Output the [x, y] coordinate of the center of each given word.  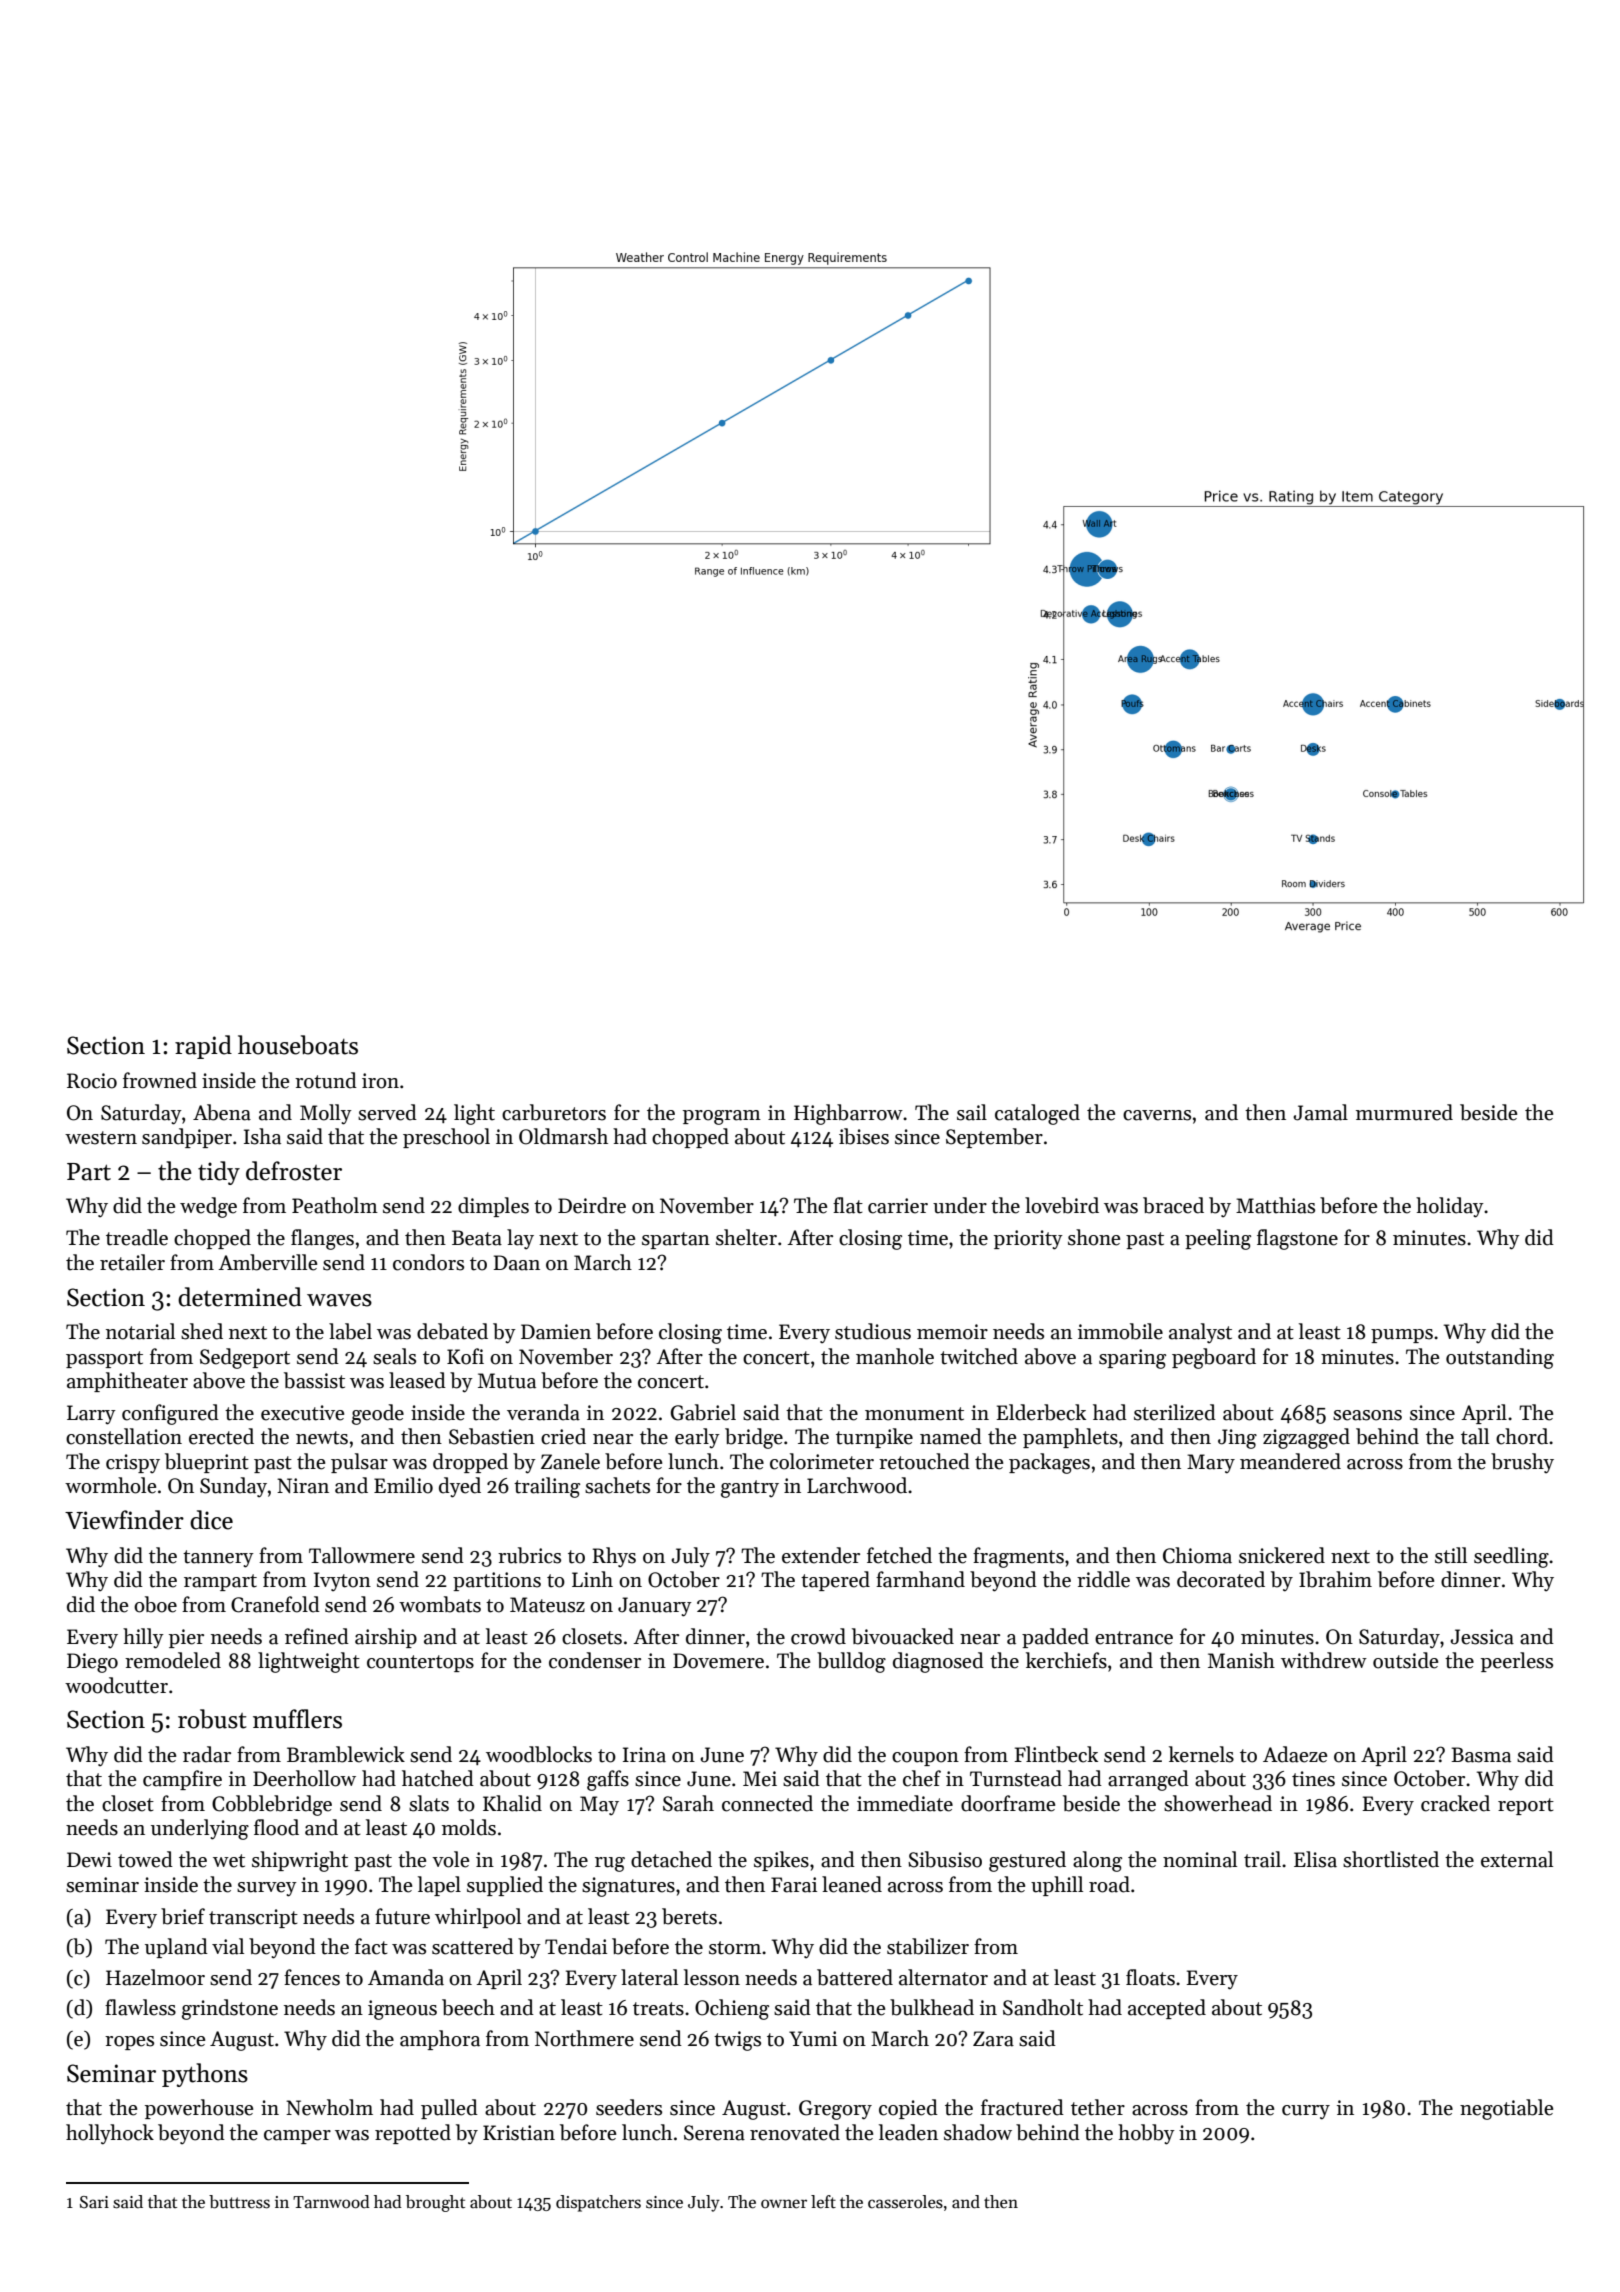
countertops [420, 1663]
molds [469, 1827]
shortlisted [1391, 1859]
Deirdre [592, 1205]
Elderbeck [1041, 1412]
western [101, 1138]
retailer [132, 1262]
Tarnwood [331, 2202]
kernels [1201, 1754]
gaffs [608, 1780]
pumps [1402, 1336]
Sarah [688, 1803]
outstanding [1500, 1358]
